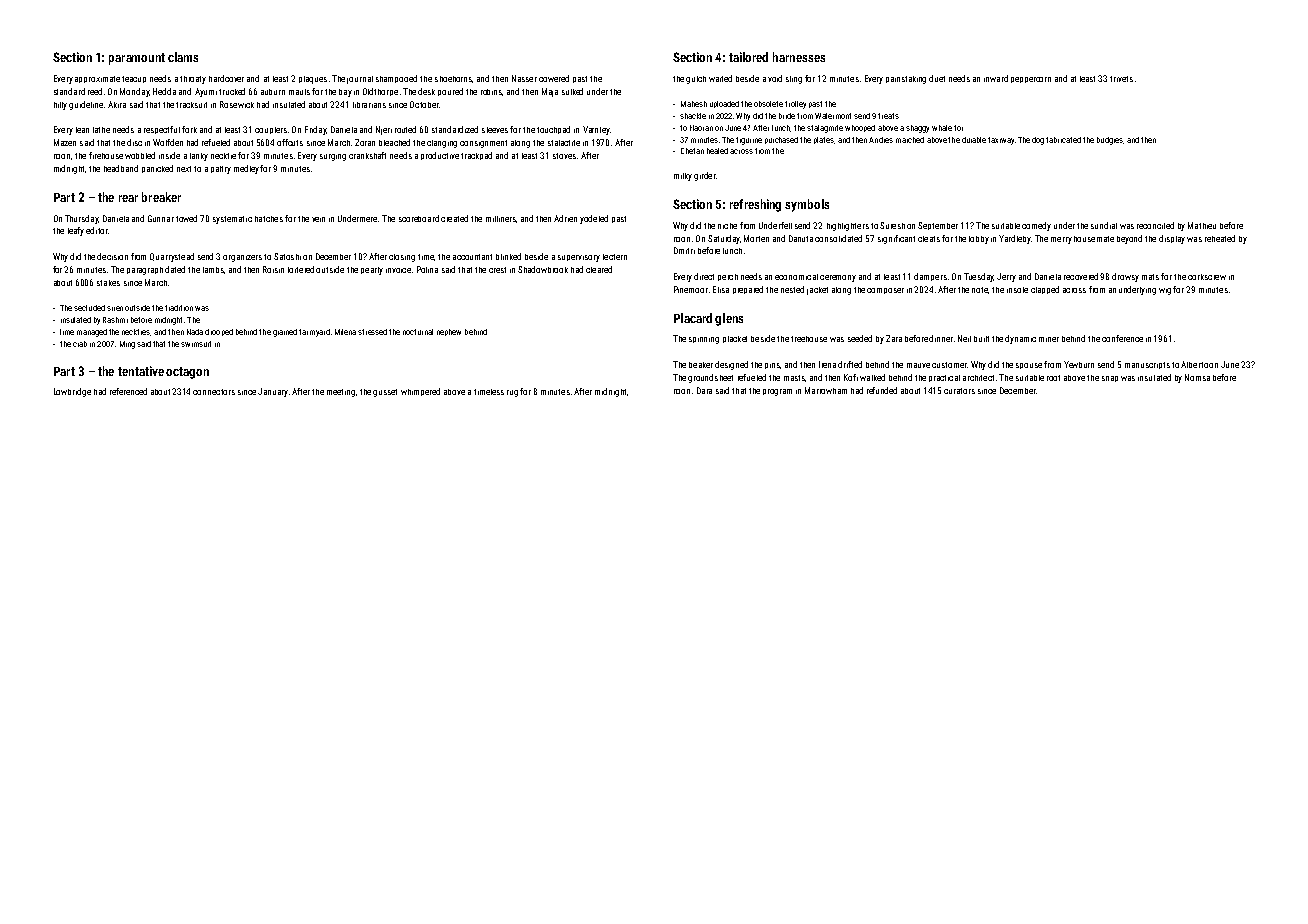  Describe the element at coordinates (345, 93) in the screenshot. I see `bay` at that location.
